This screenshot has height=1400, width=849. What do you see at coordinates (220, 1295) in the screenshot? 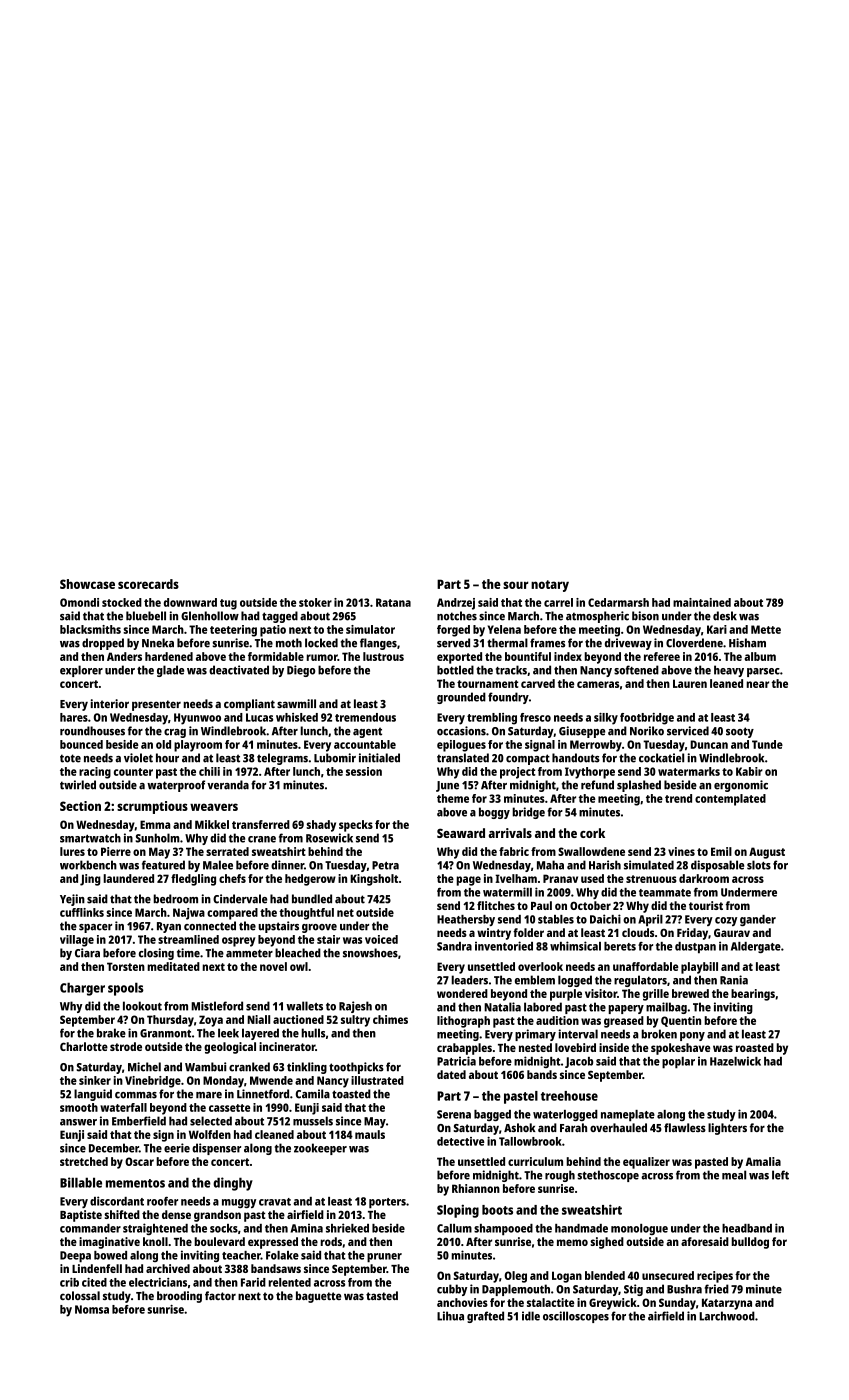
I see `factor` at bounding box center [220, 1295].
